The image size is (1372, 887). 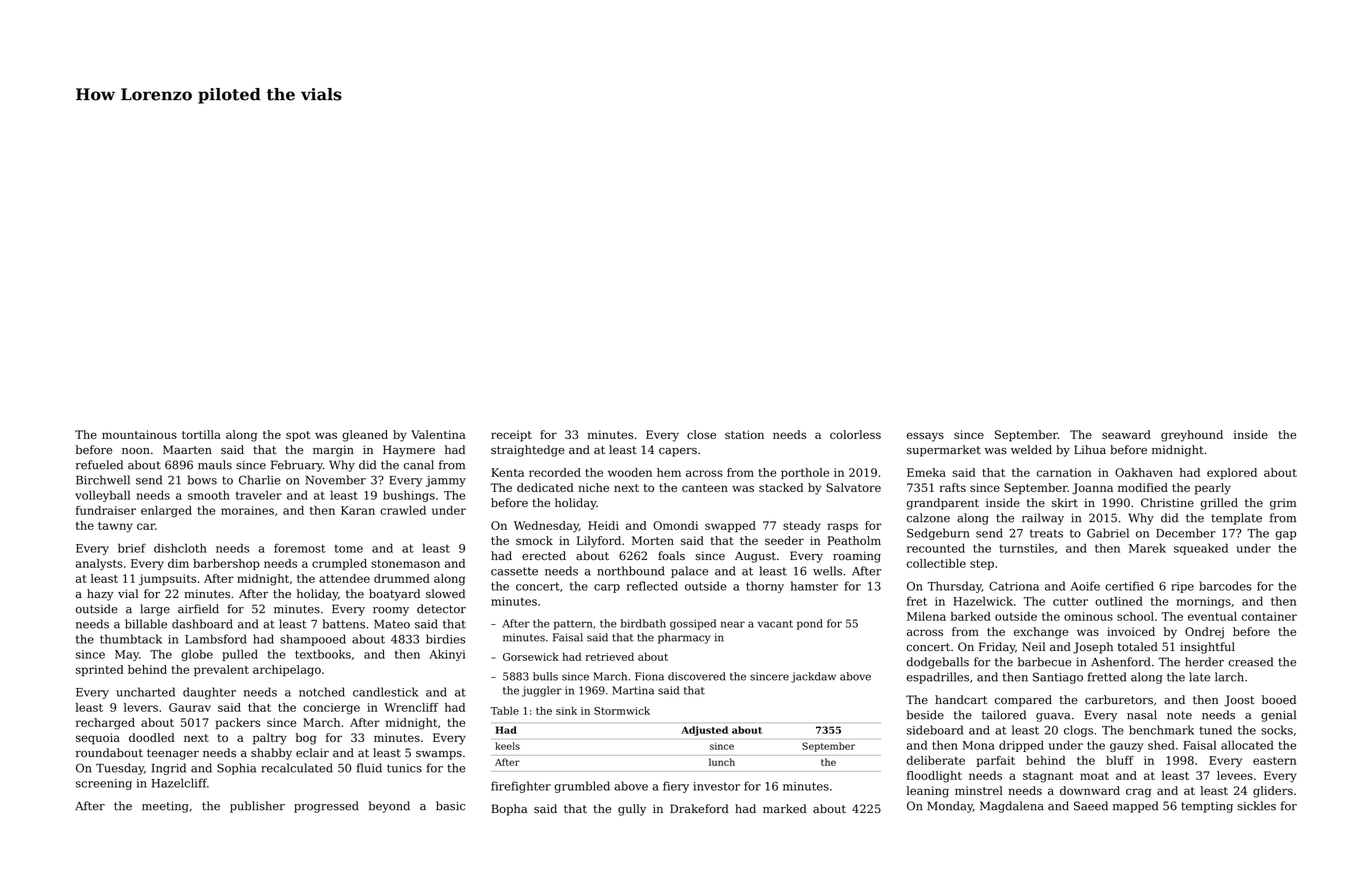 I want to click on thorny, so click(x=765, y=587).
